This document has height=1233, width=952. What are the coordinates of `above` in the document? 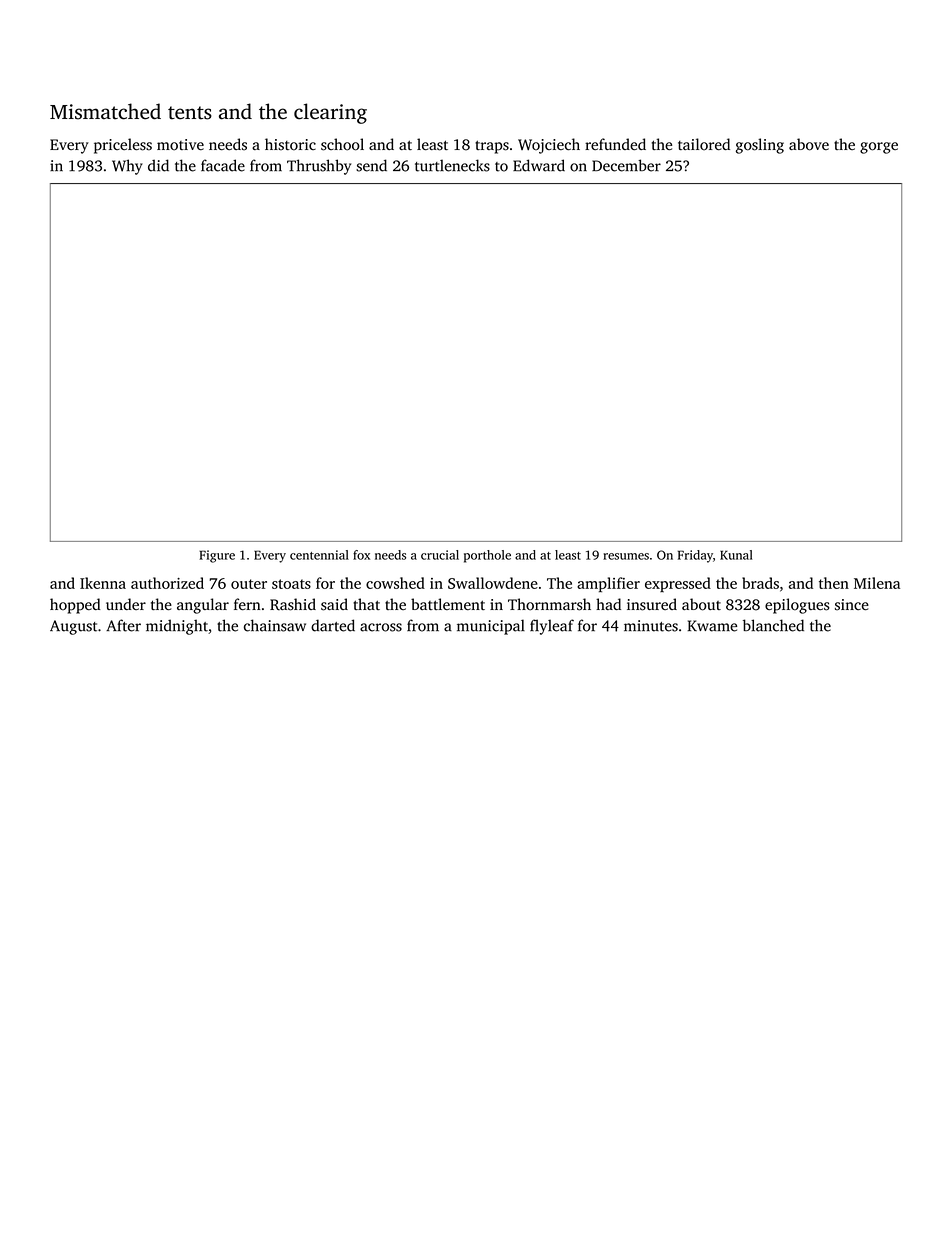 It's located at (809, 144).
